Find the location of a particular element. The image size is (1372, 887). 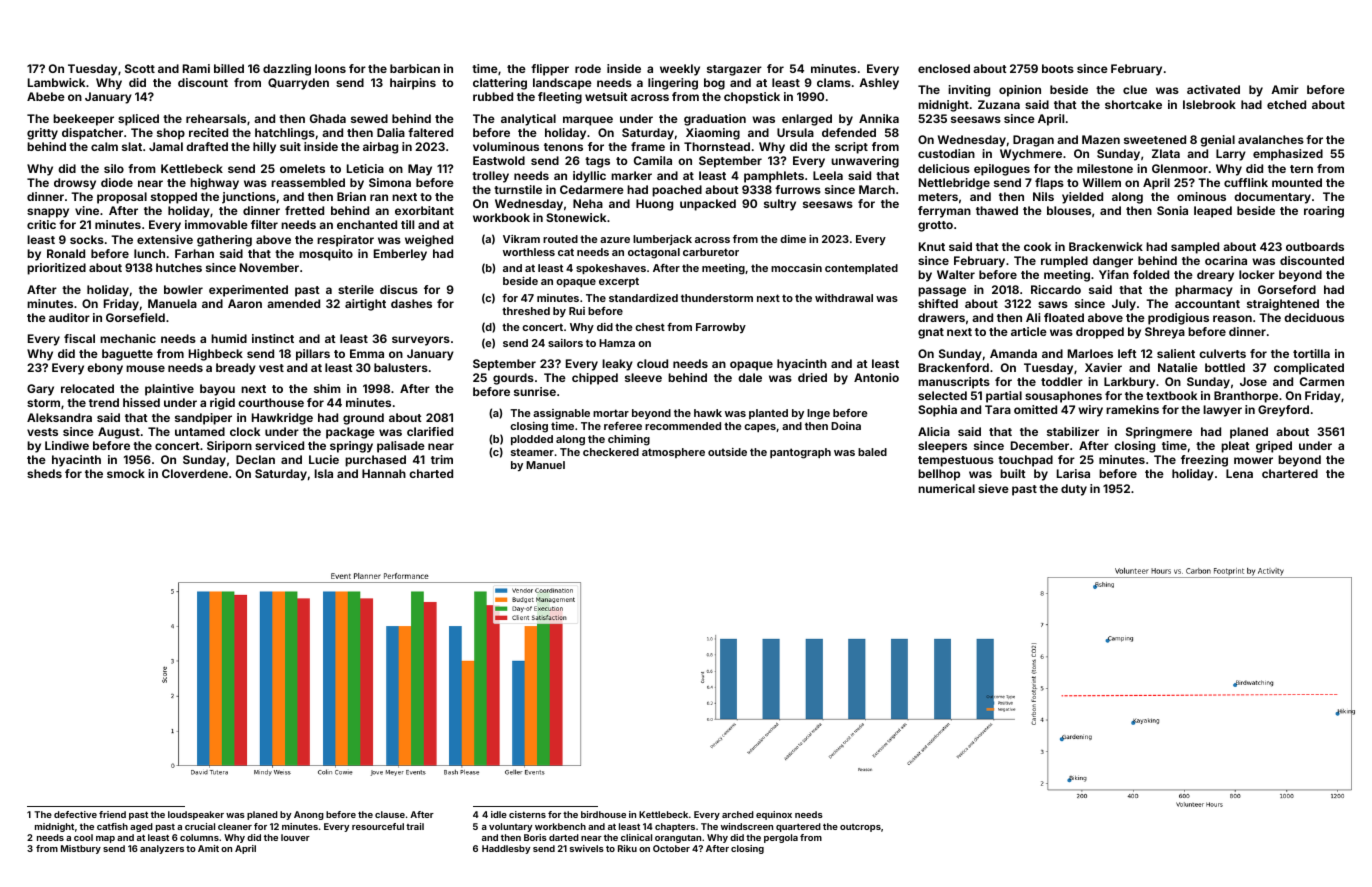

duty is located at coordinates (1074, 490).
